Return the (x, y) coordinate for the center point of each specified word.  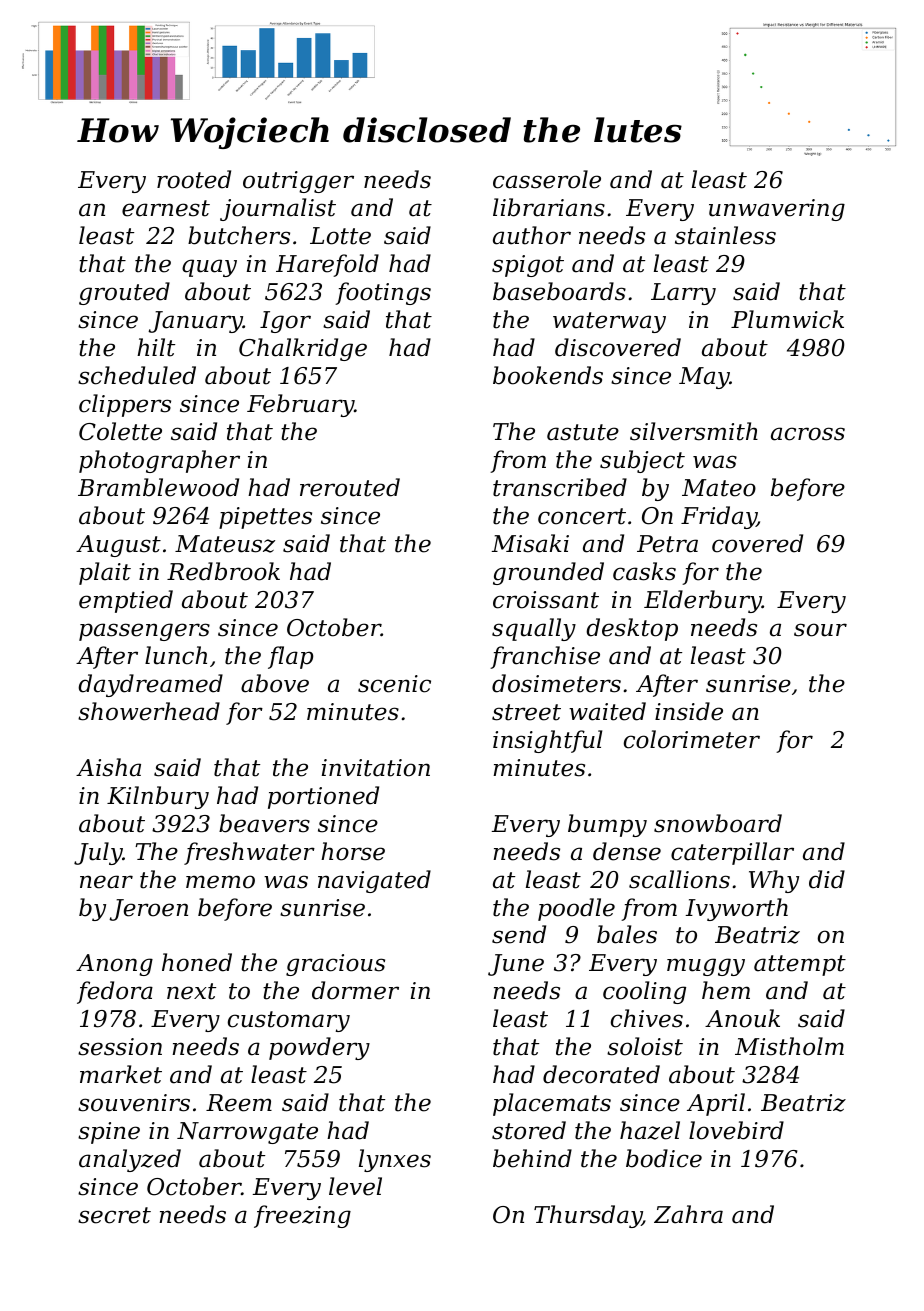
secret (114, 1215)
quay (209, 268)
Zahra (688, 1214)
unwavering (777, 210)
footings (383, 293)
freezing (302, 1216)
